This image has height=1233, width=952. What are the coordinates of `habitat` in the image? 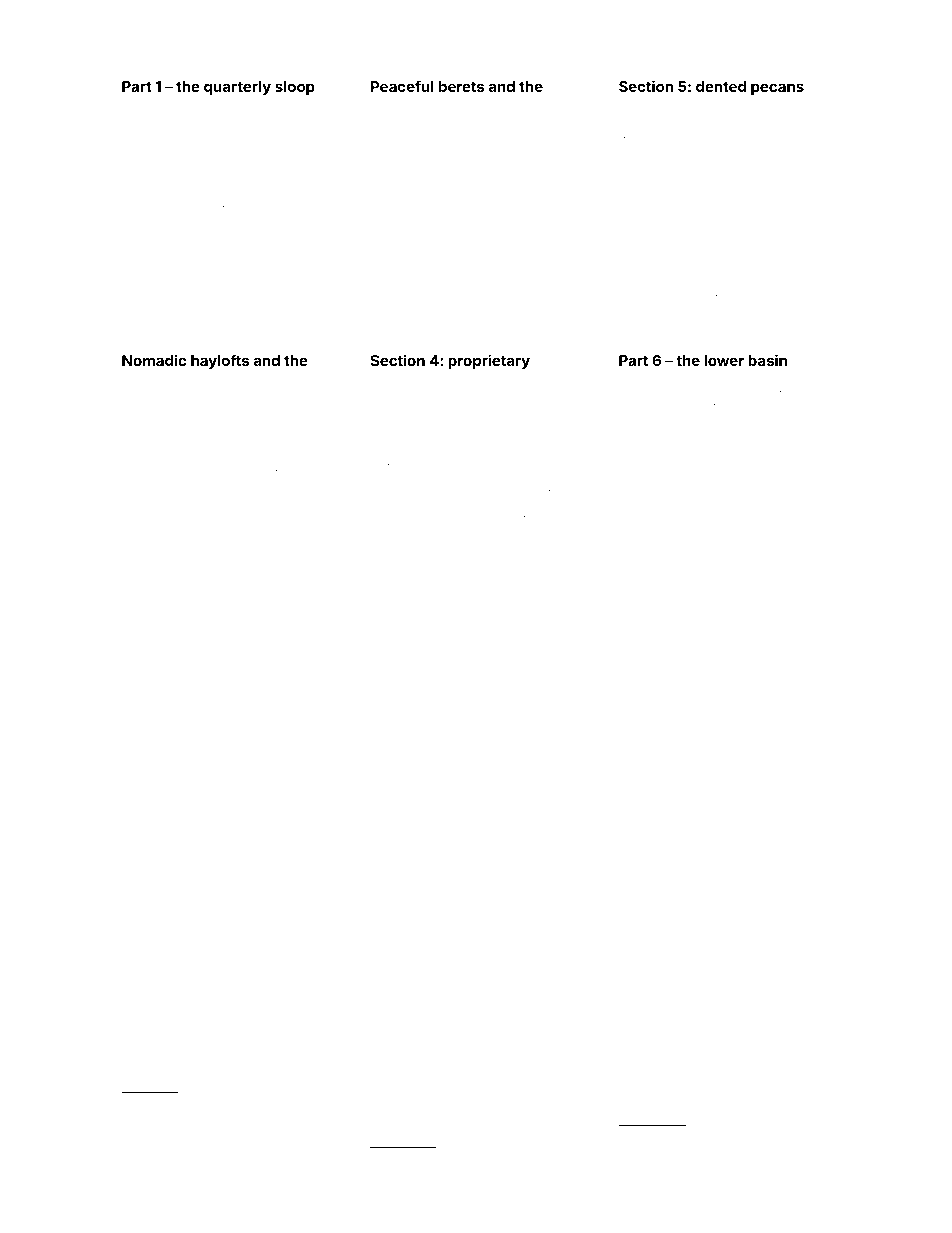 It's located at (272, 1125).
